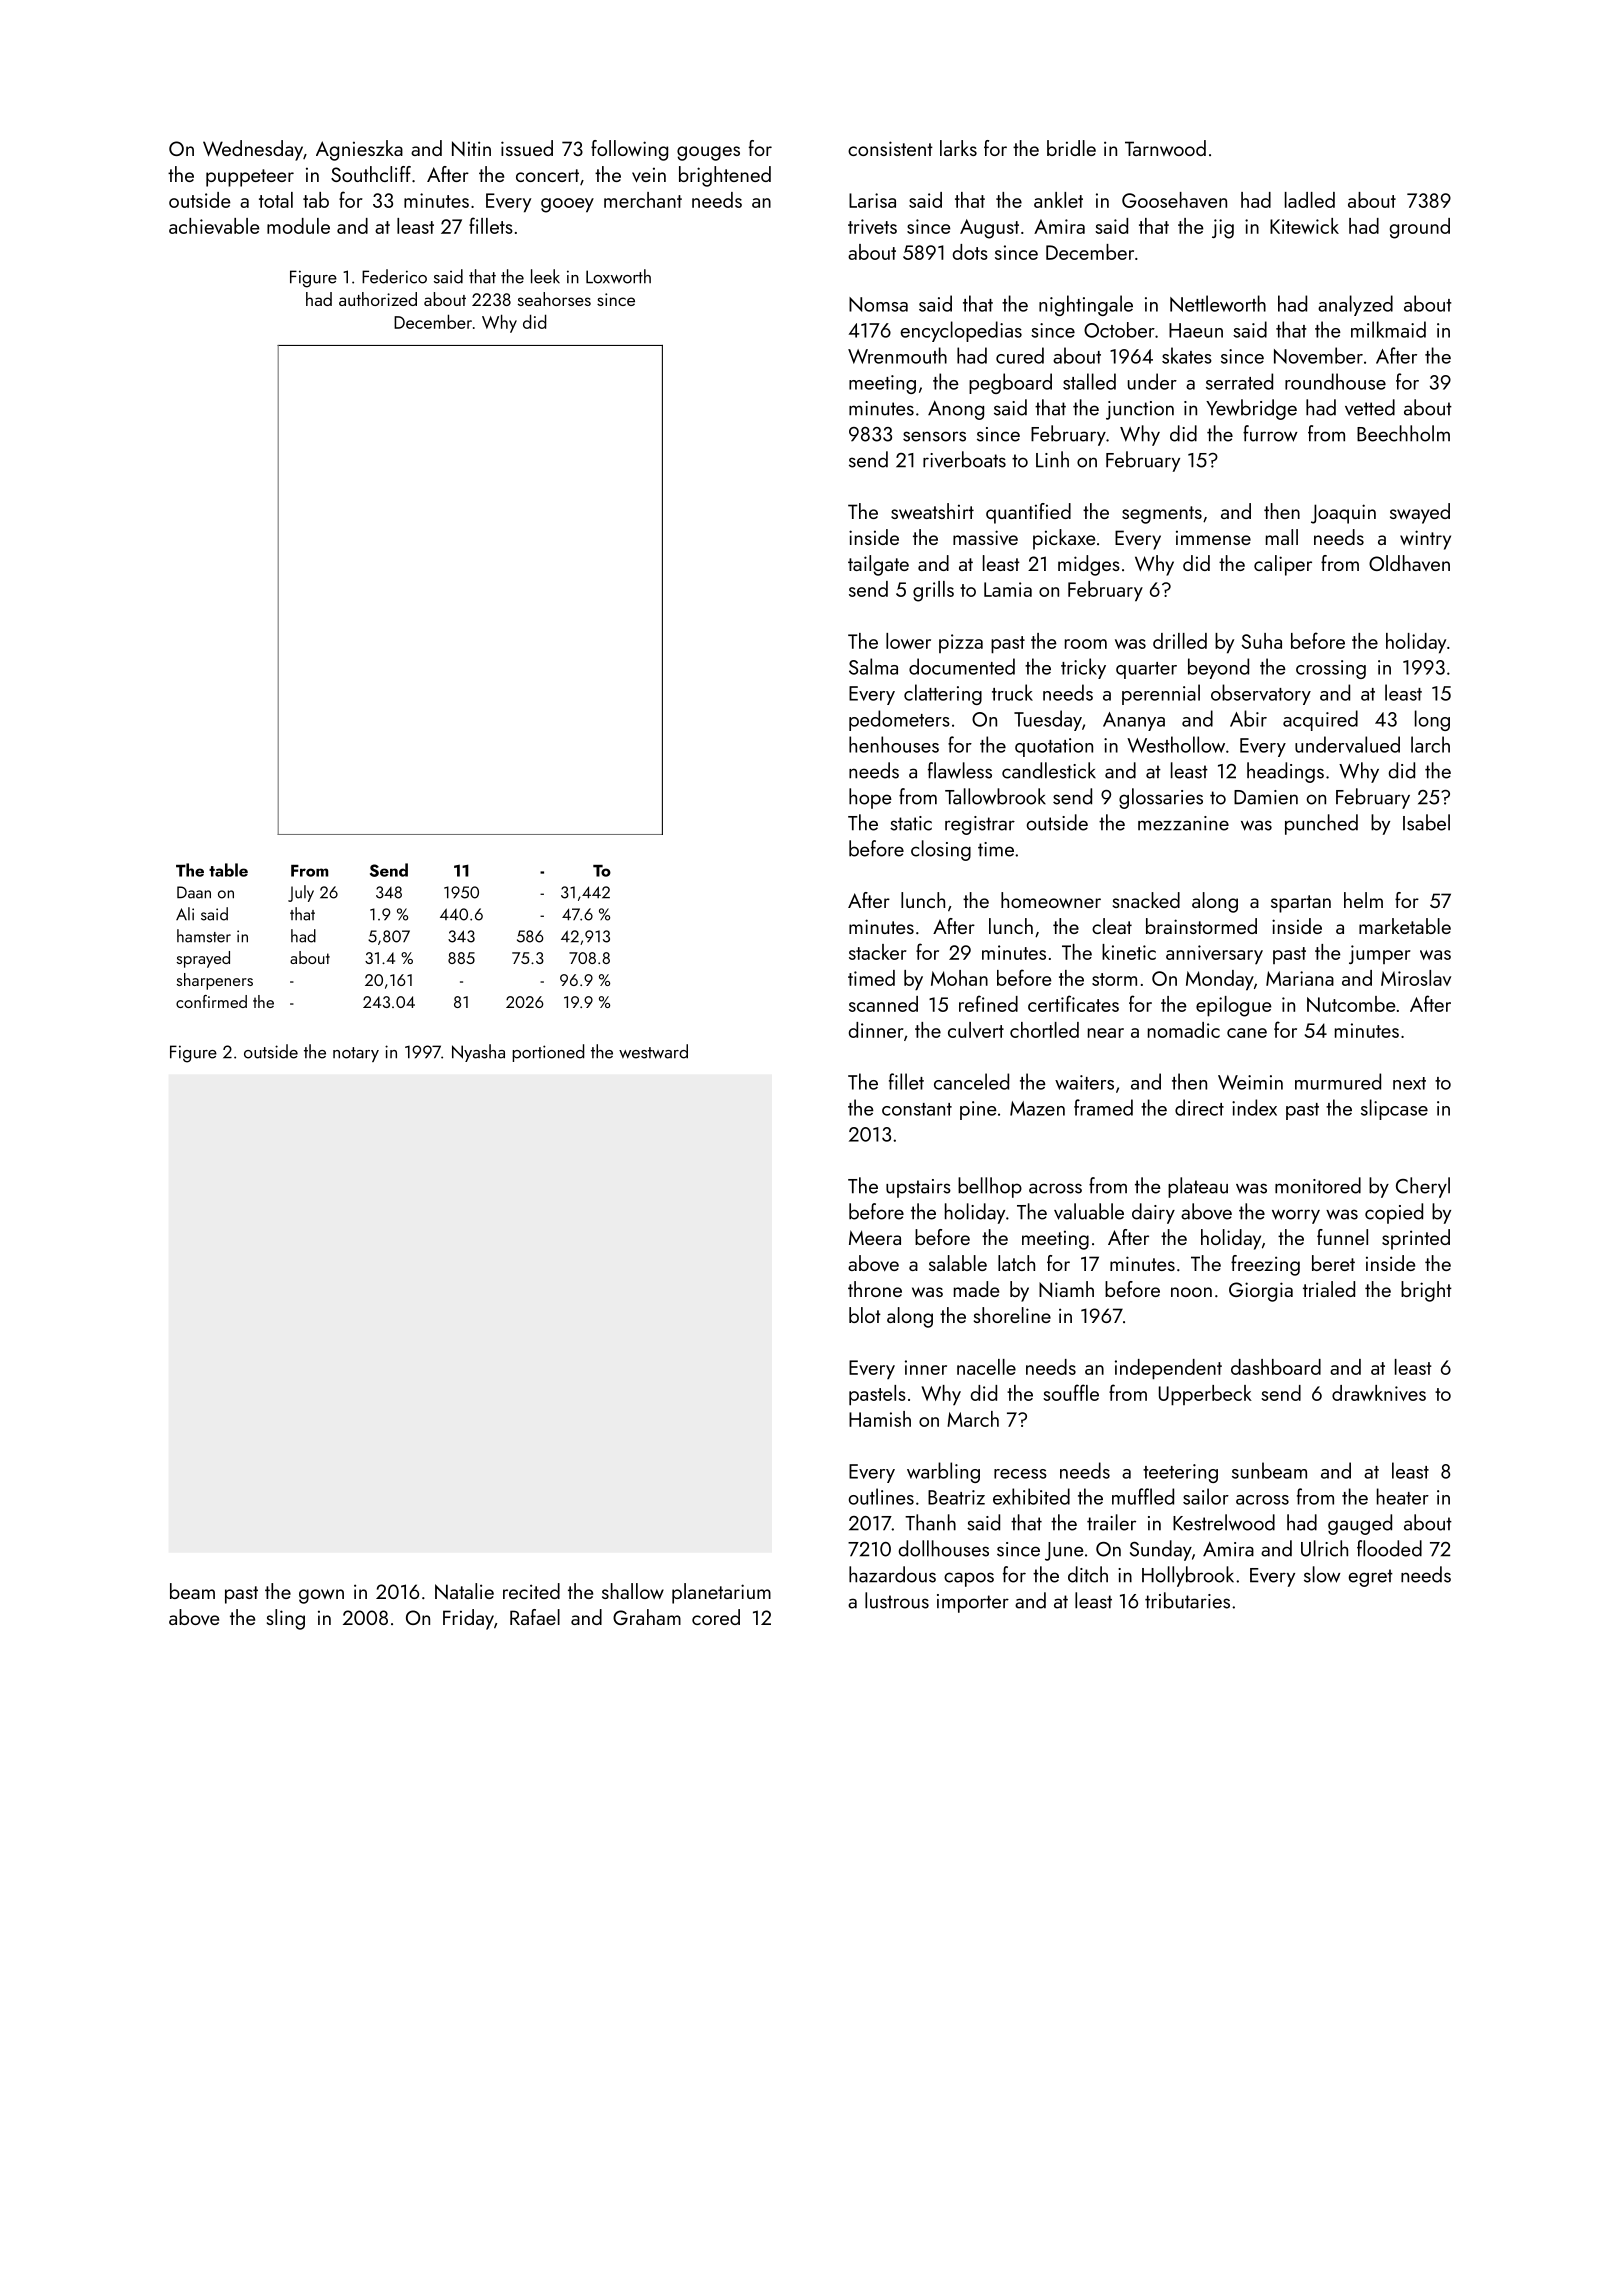 Image resolution: width=1620 pixels, height=2292 pixels. What do you see at coordinates (359, 150) in the screenshot?
I see `Agnieszka` at bounding box center [359, 150].
